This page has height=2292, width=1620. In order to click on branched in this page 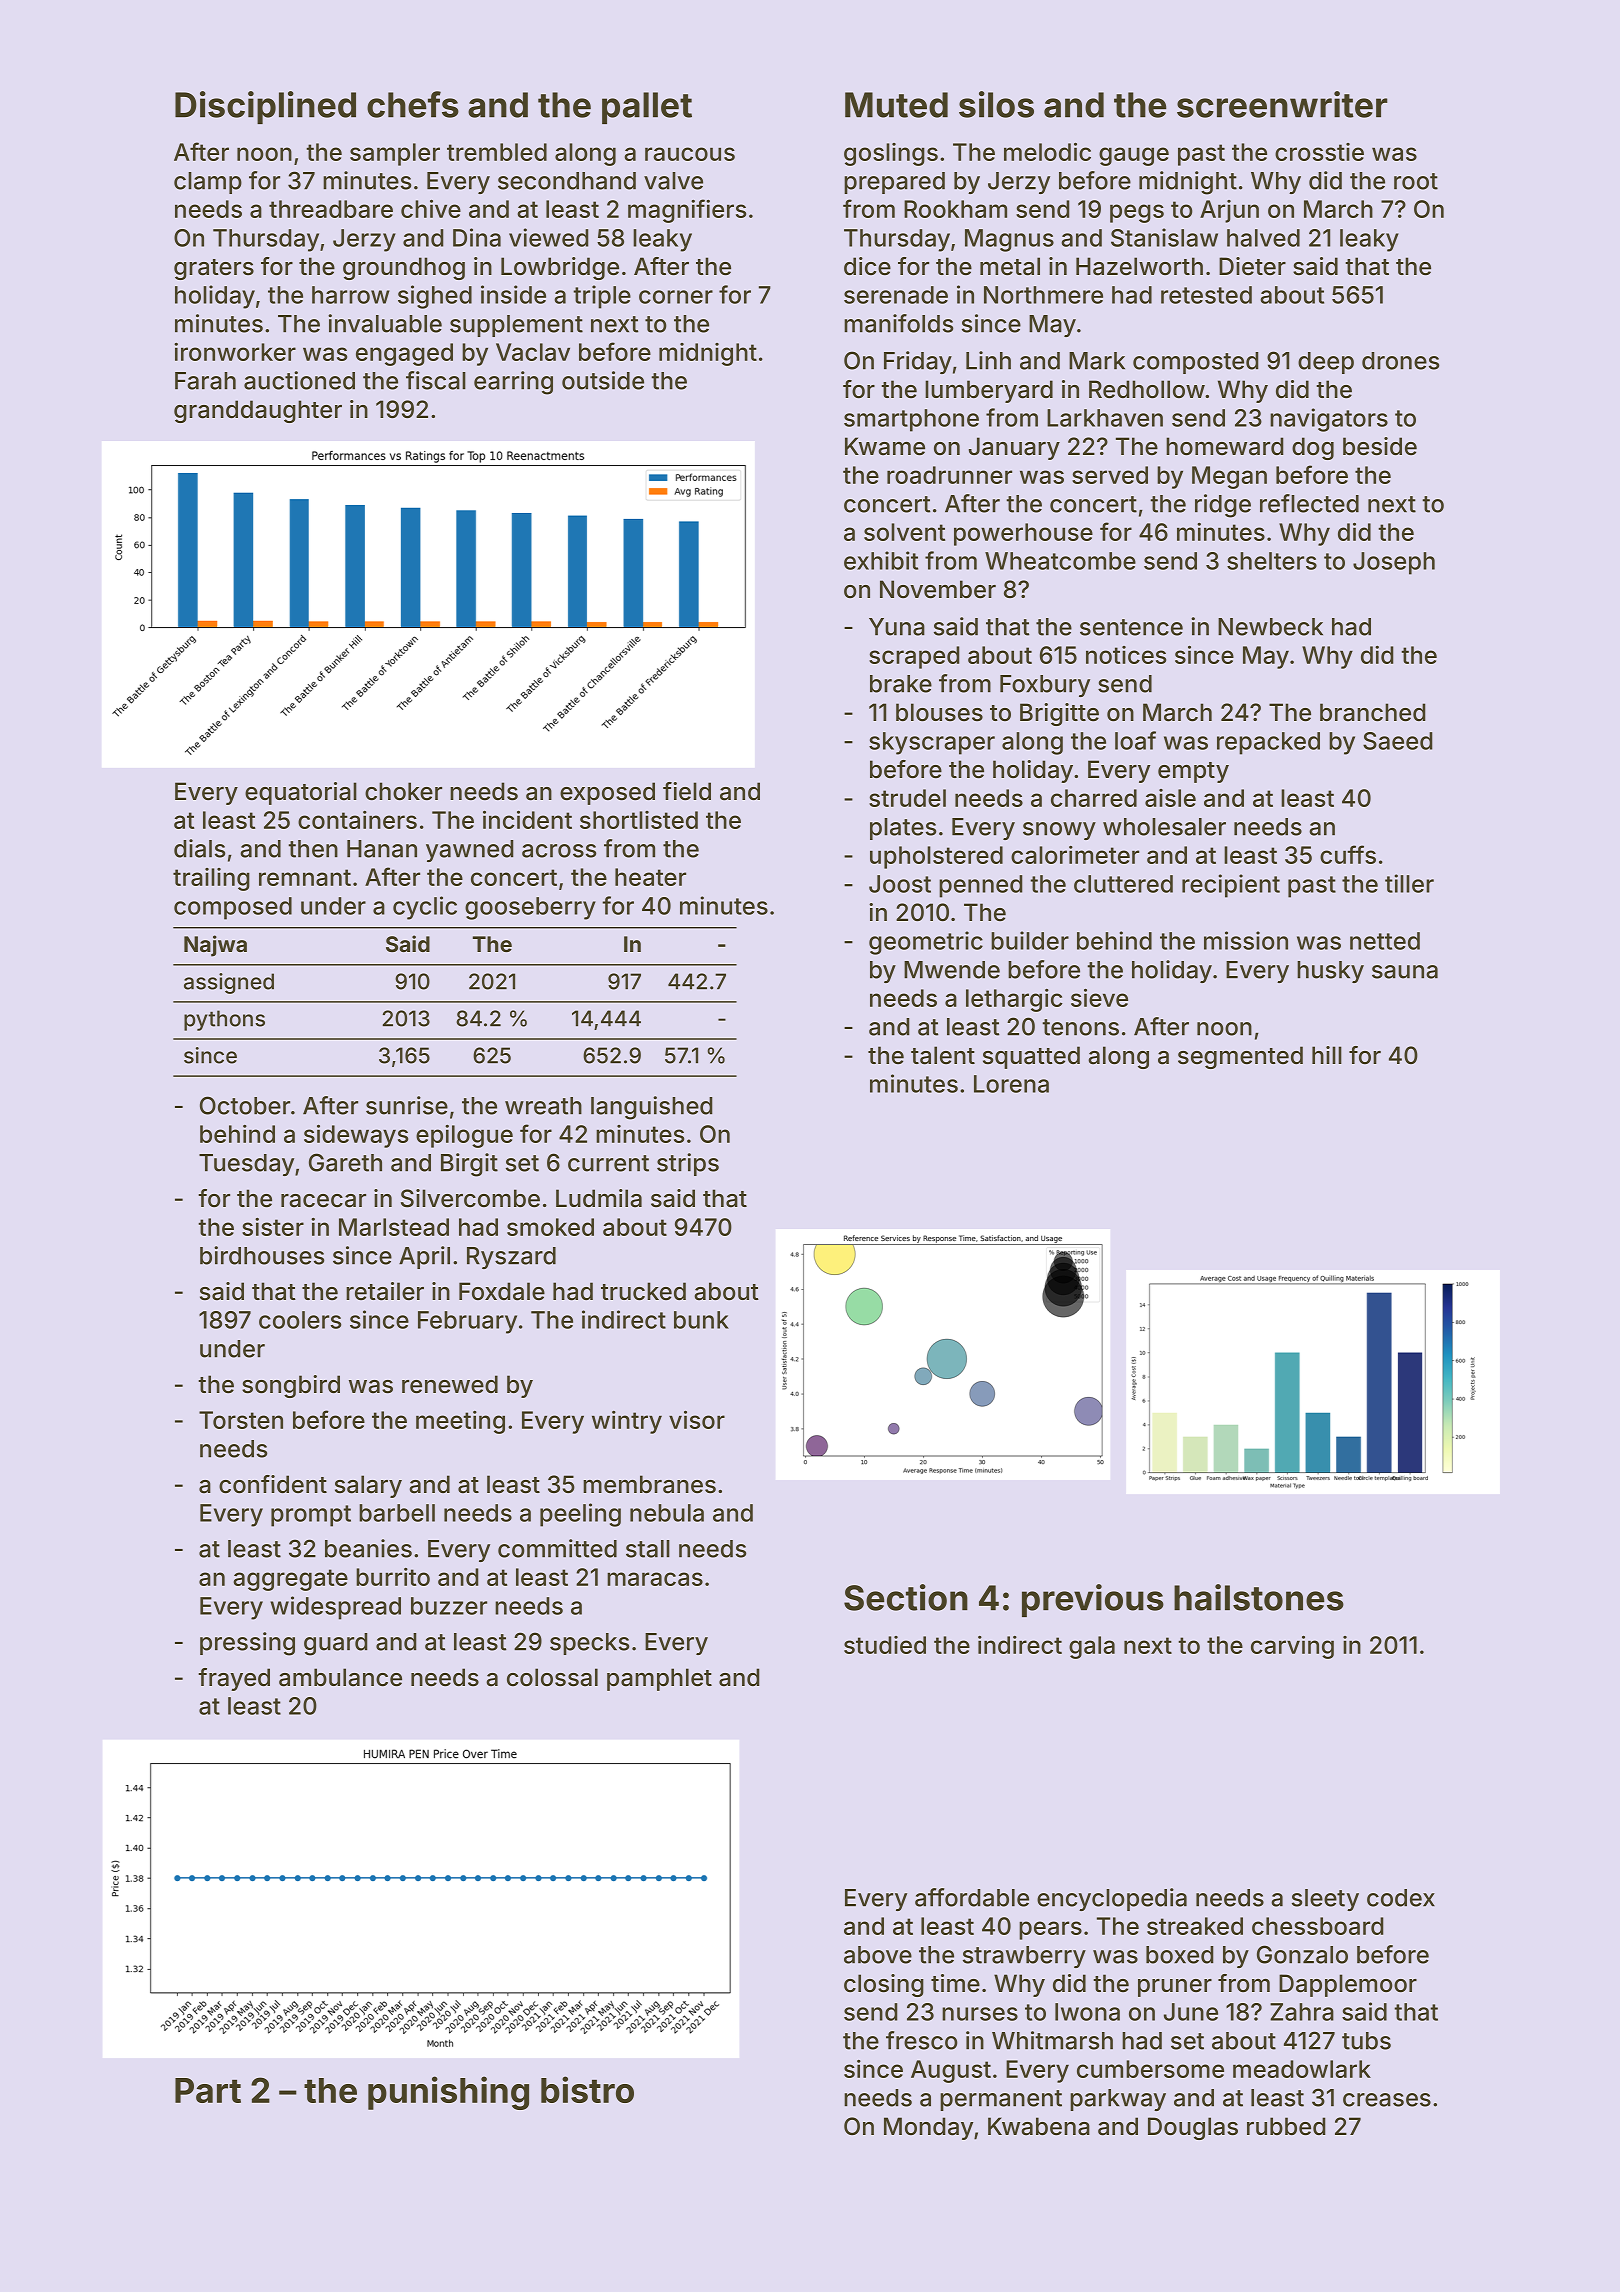, I will do `click(1372, 712)`.
